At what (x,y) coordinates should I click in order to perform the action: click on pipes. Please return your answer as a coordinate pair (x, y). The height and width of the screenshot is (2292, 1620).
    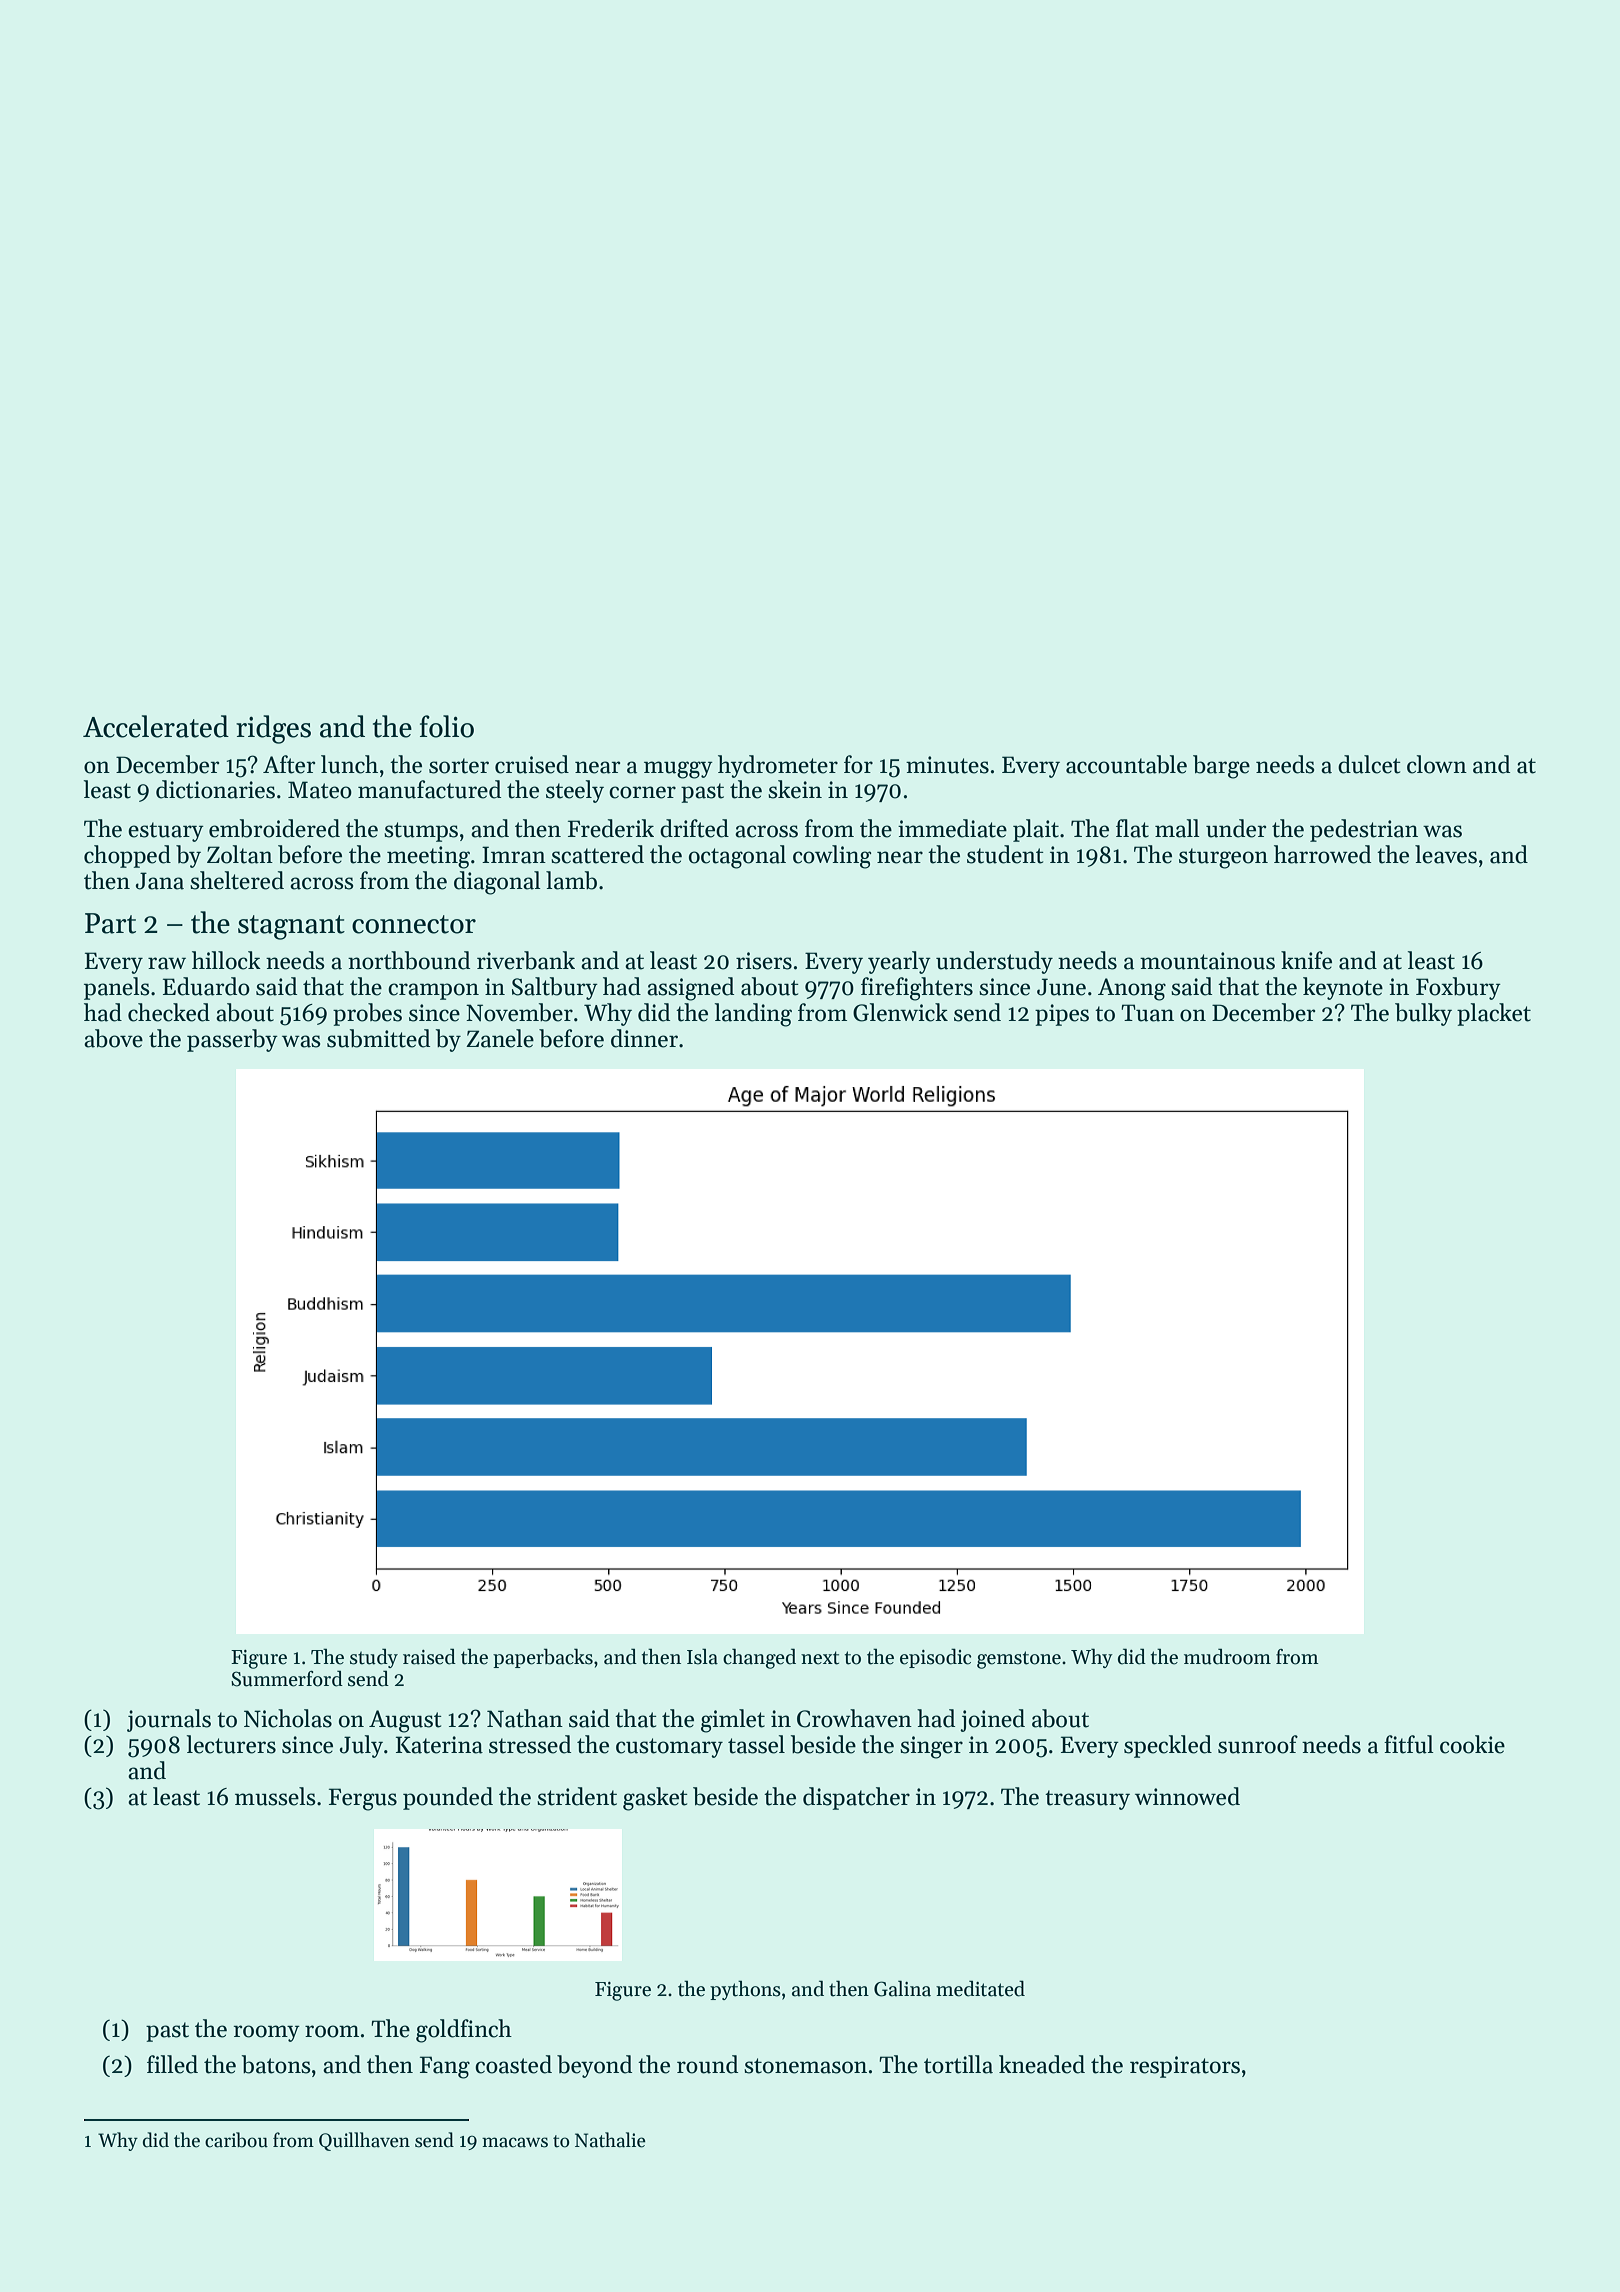
    Looking at the image, I should click on (1062, 1015).
